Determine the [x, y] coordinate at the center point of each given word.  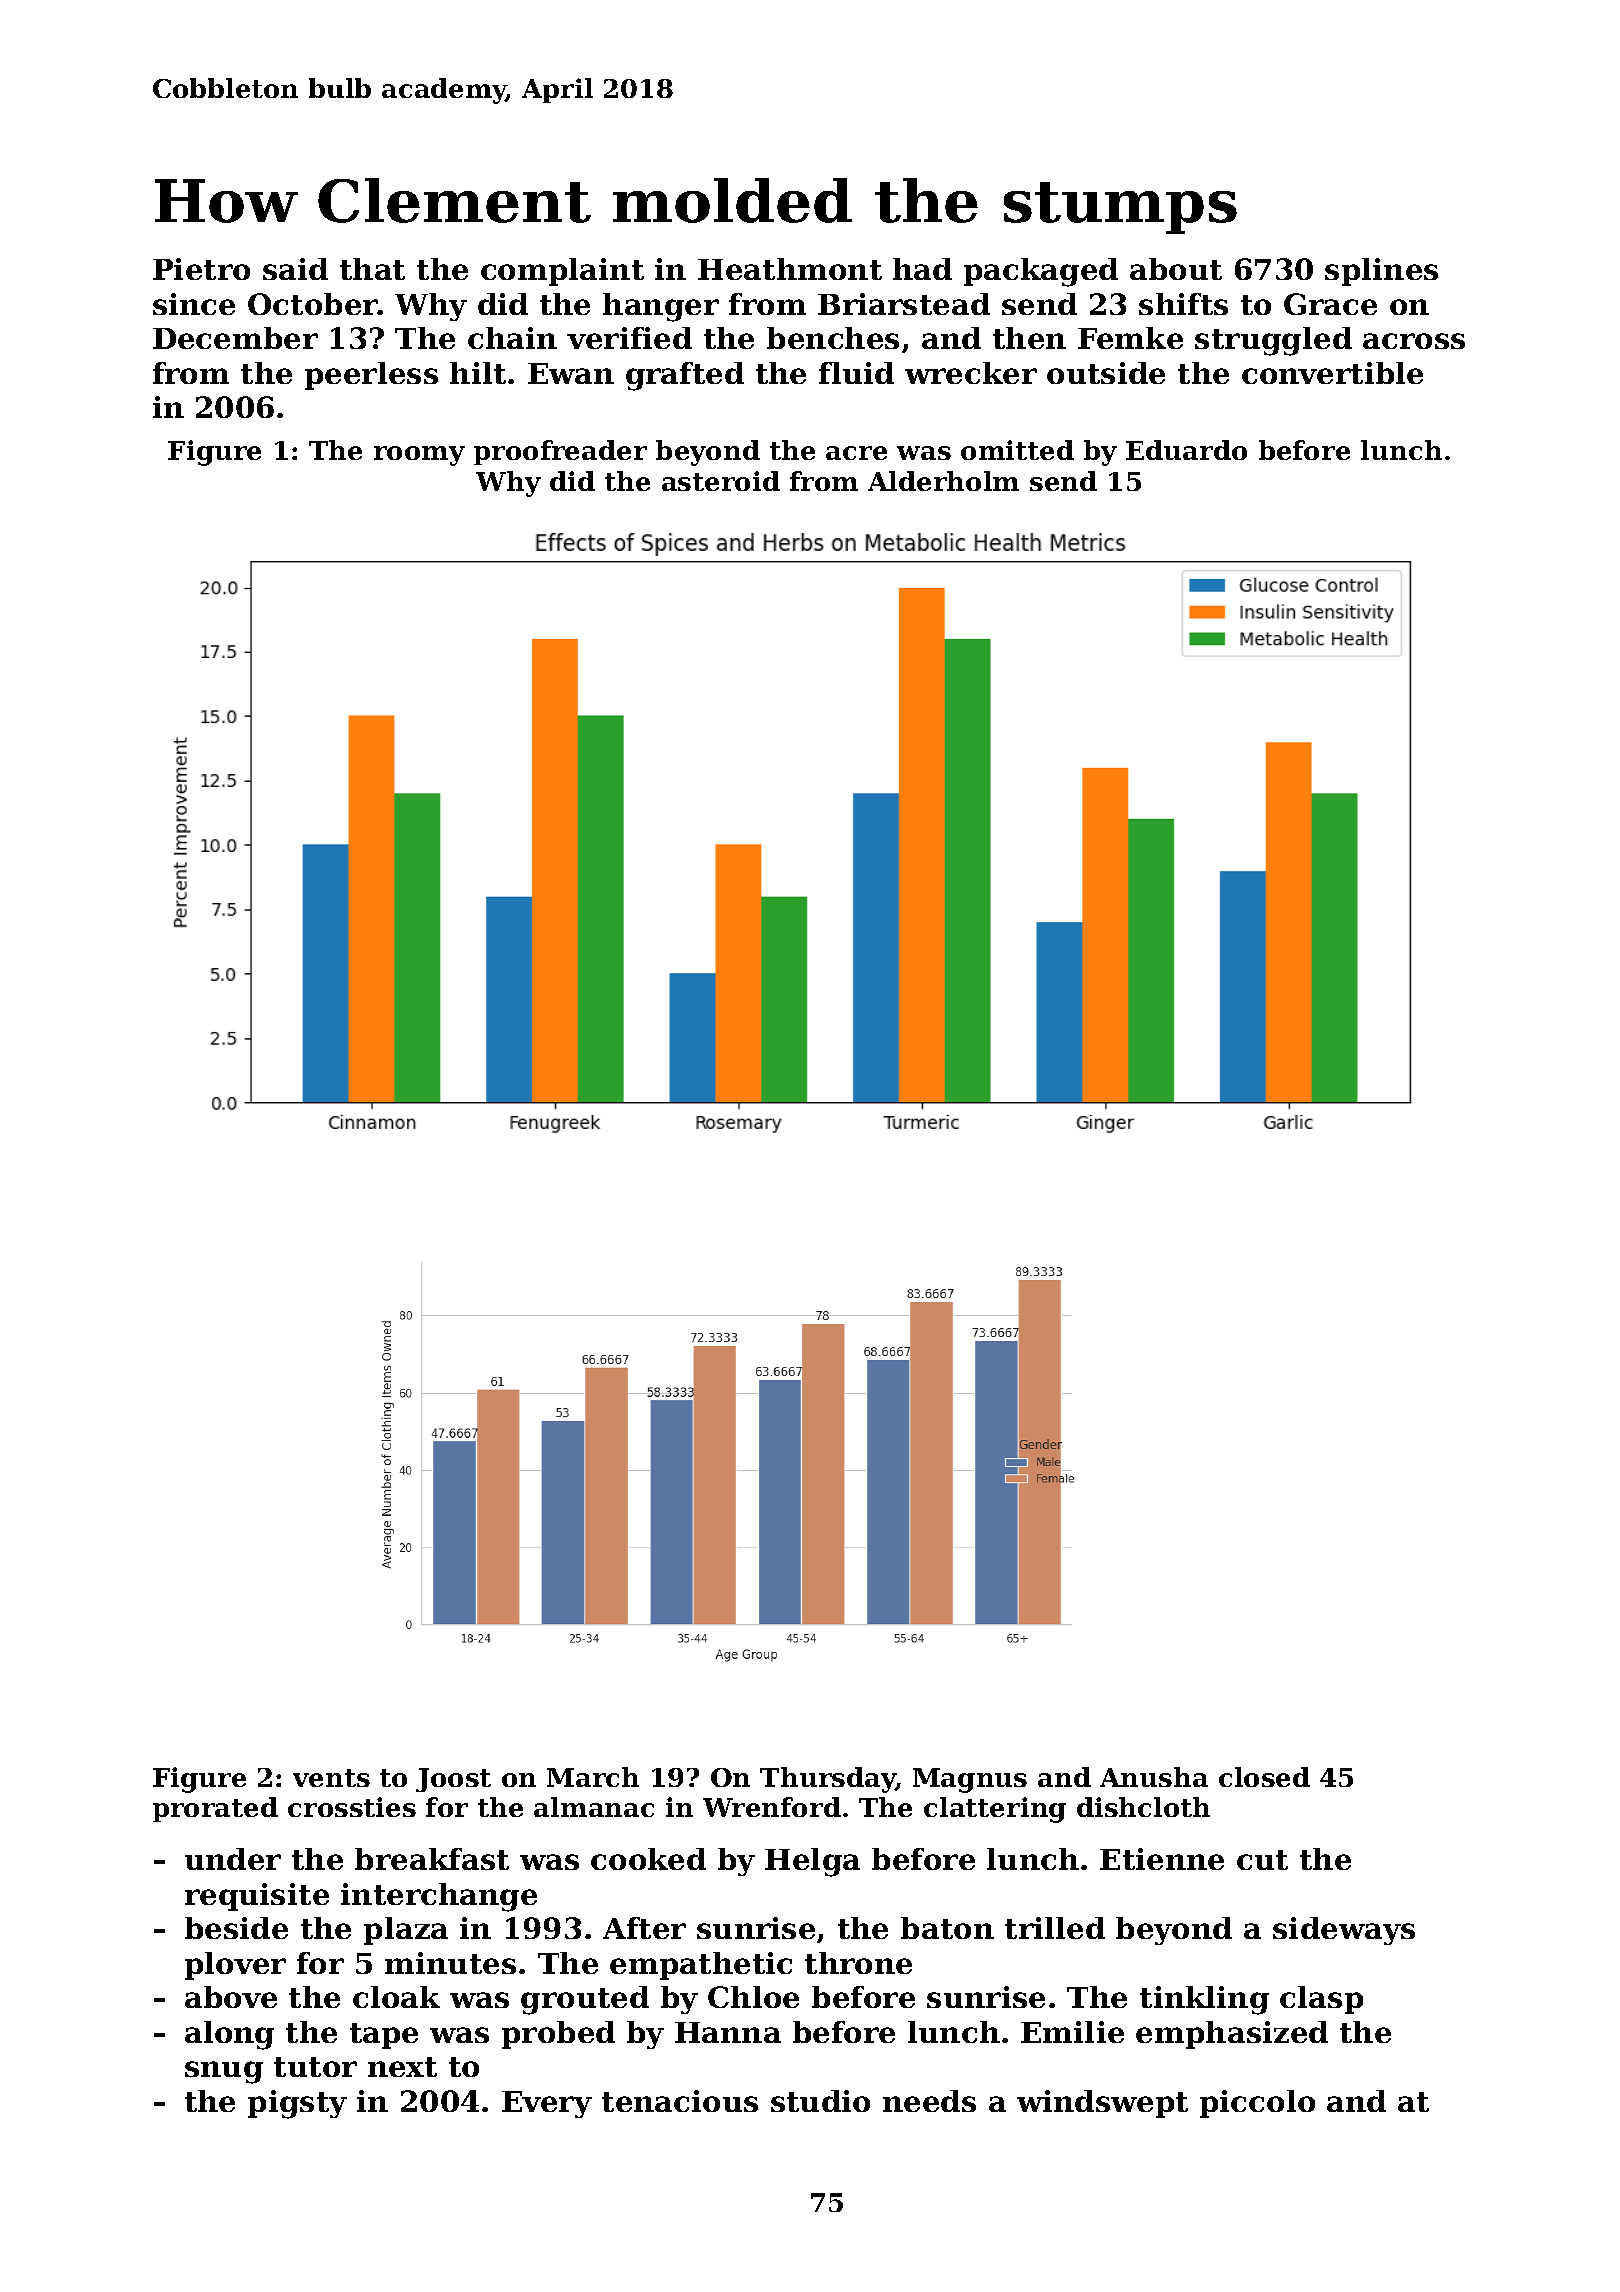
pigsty [297, 2104]
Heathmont [790, 269]
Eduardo [1186, 450]
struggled [1273, 341]
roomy [419, 456]
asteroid [721, 481]
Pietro [201, 269]
